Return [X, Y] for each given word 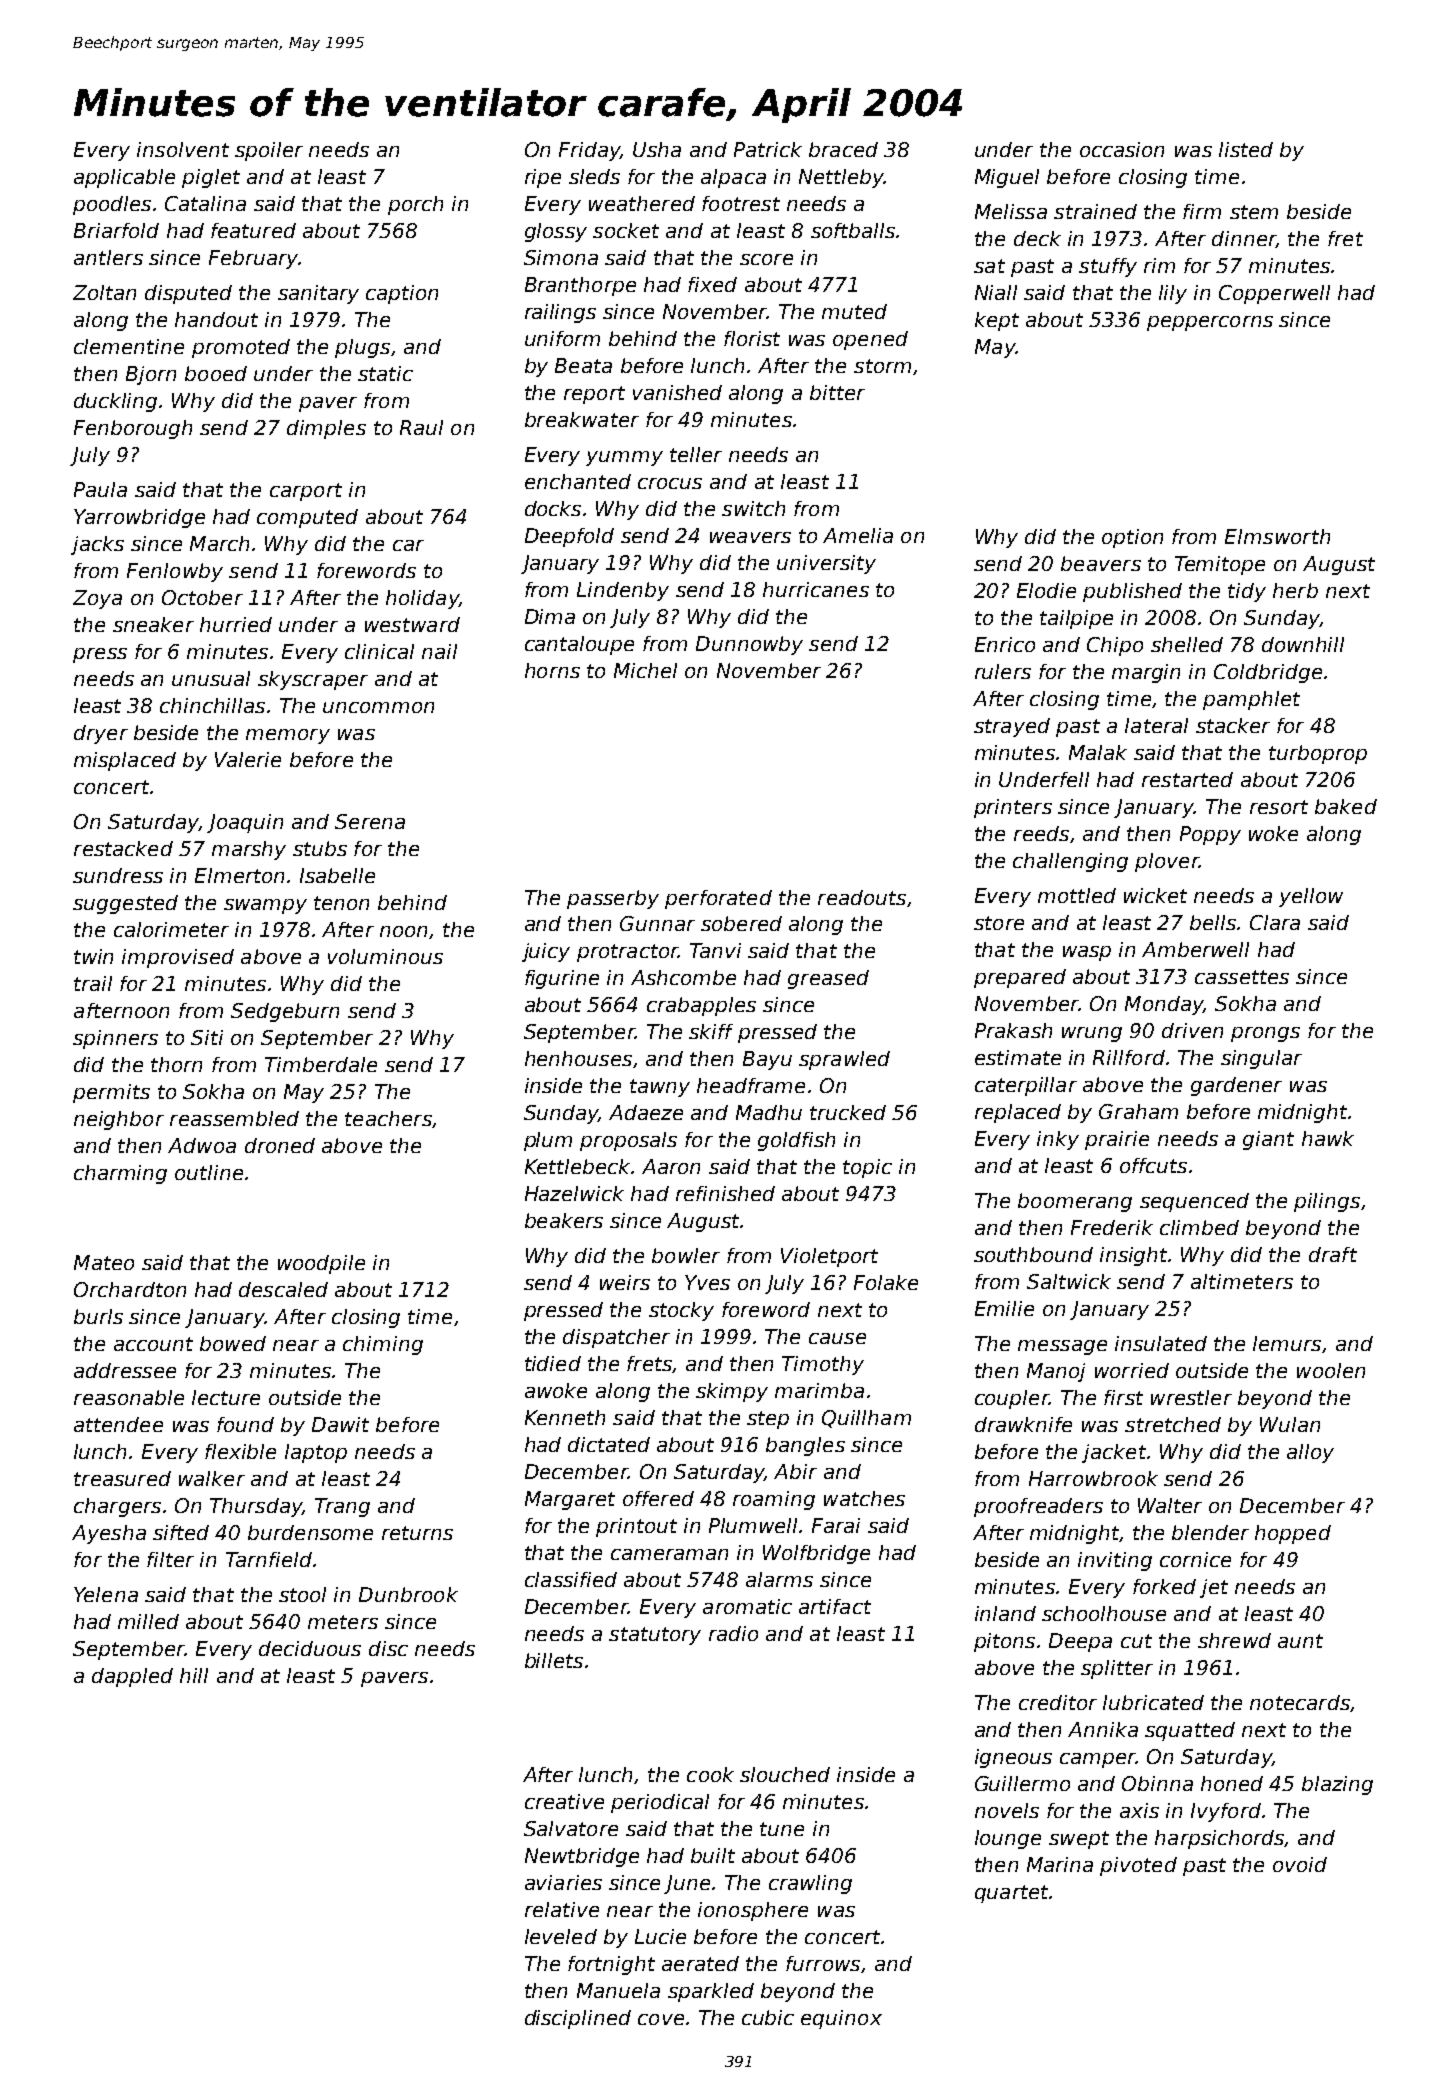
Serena [370, 821]
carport [306, 492]
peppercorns [1210, 323]
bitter [837, 392]
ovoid [1300, 1864]
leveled [561, 1936]
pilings [1327, 1202]
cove [661, 2019]
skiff [711, 1031]
